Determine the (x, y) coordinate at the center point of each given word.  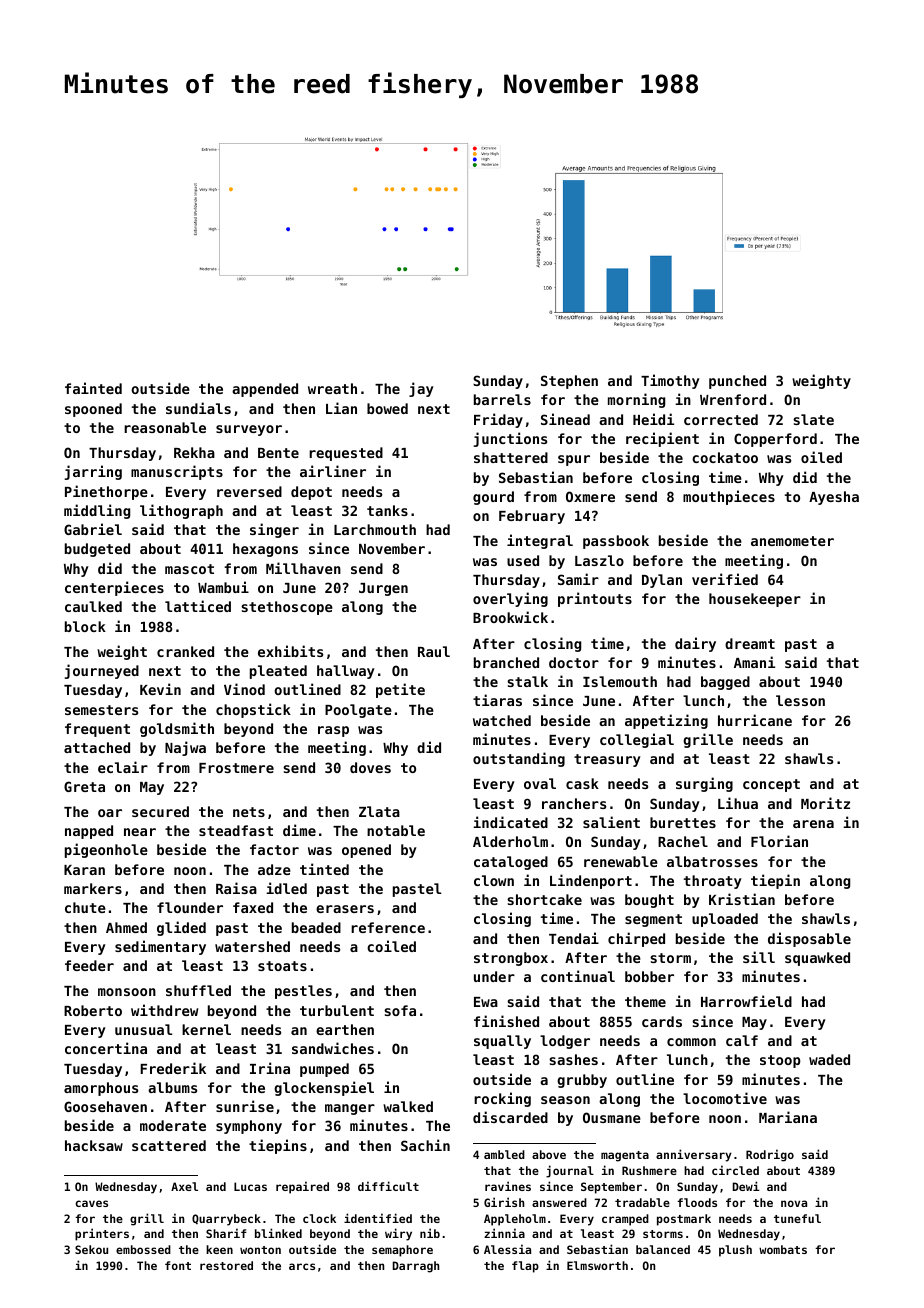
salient (611, 822)
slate (813, 419)
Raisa (236, 888)
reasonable (165, 427)
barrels (502, 399)
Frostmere (236, 768)
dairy (695, 644)
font (178, 1265)
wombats (783, 1249)
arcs (302, 1266)
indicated (510, 822)
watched (502, 720)
